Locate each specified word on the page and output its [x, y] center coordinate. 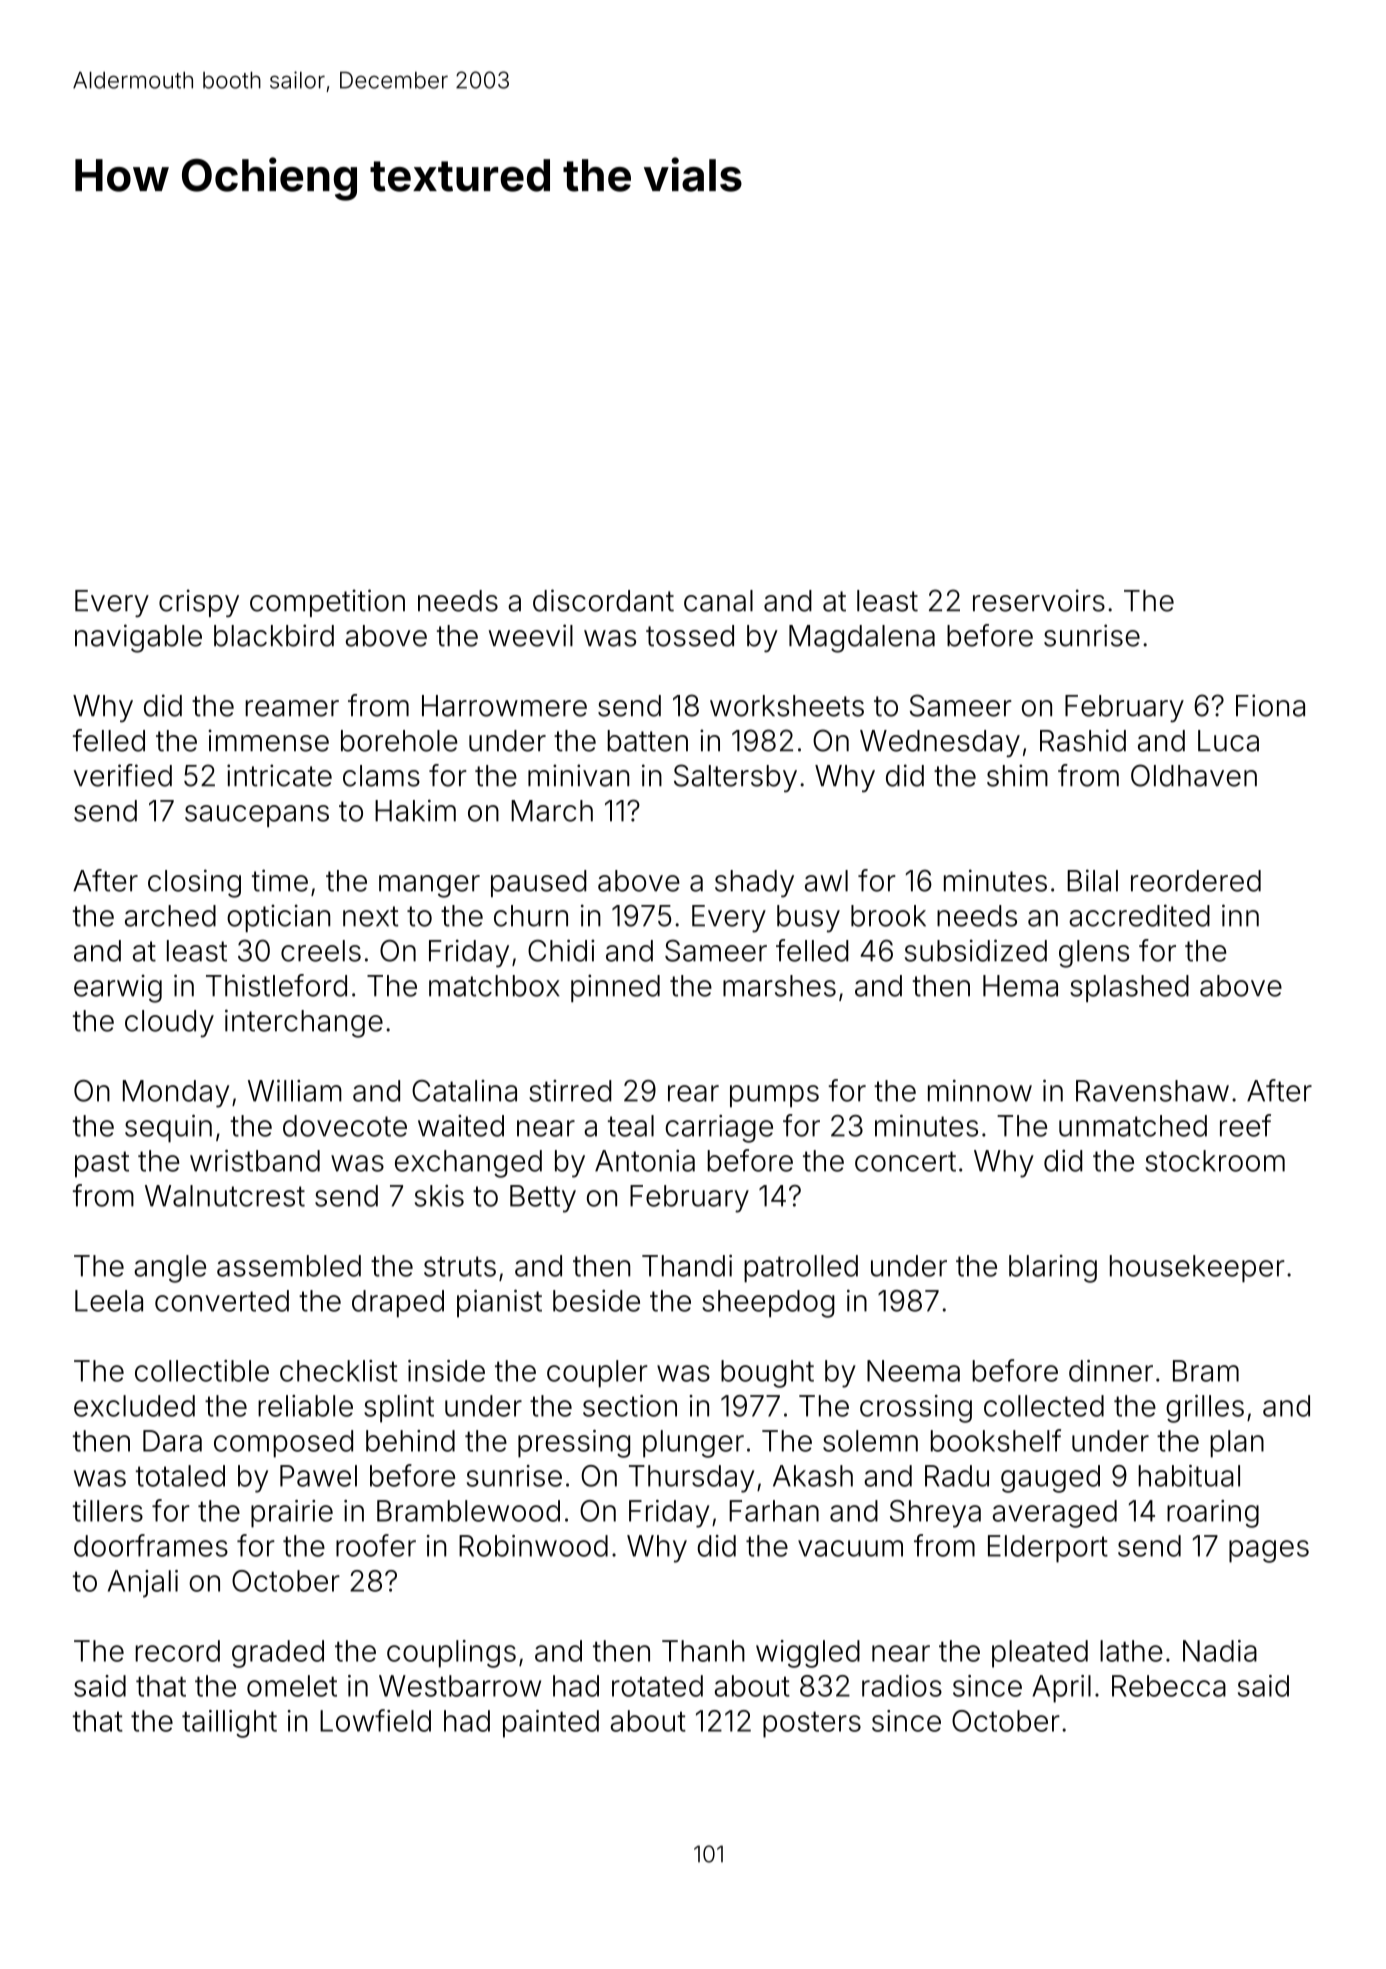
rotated [657, 1686]
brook [888, 916]
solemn [870, 1441]
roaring [1213, 1514]
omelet [292, 1686]
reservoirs [1039, 600]
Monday [176, 1094]
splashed [1129, 988]
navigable [138, 638]
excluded [134, 1406]
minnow [980, 1091]
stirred [570, 1091]
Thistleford [276, 985]
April [1061, 1689]
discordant [603, 600]
